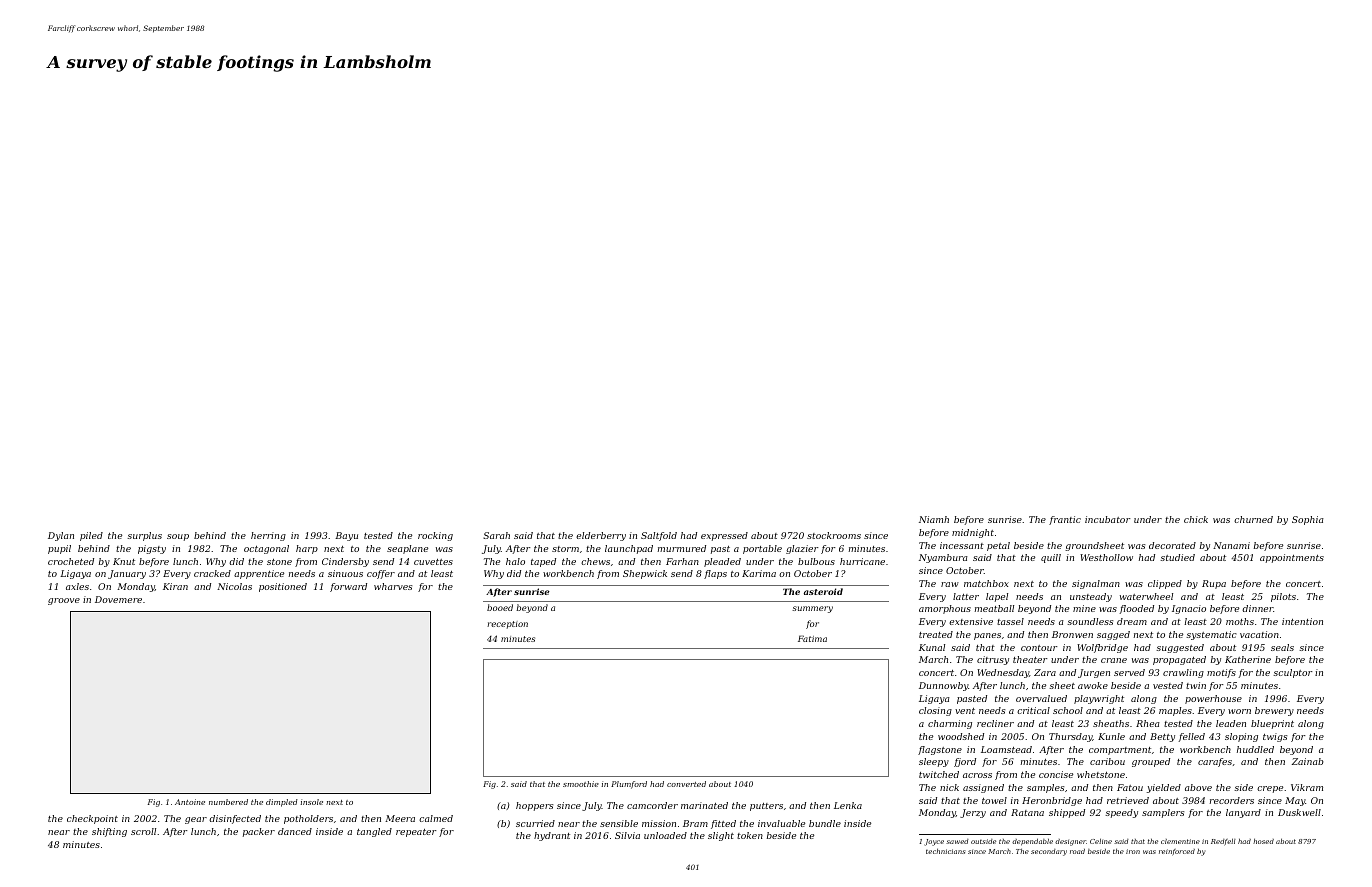  Describe the element at coordinates (812, 638) in the screenshot. I see `Fatima` at that location.
